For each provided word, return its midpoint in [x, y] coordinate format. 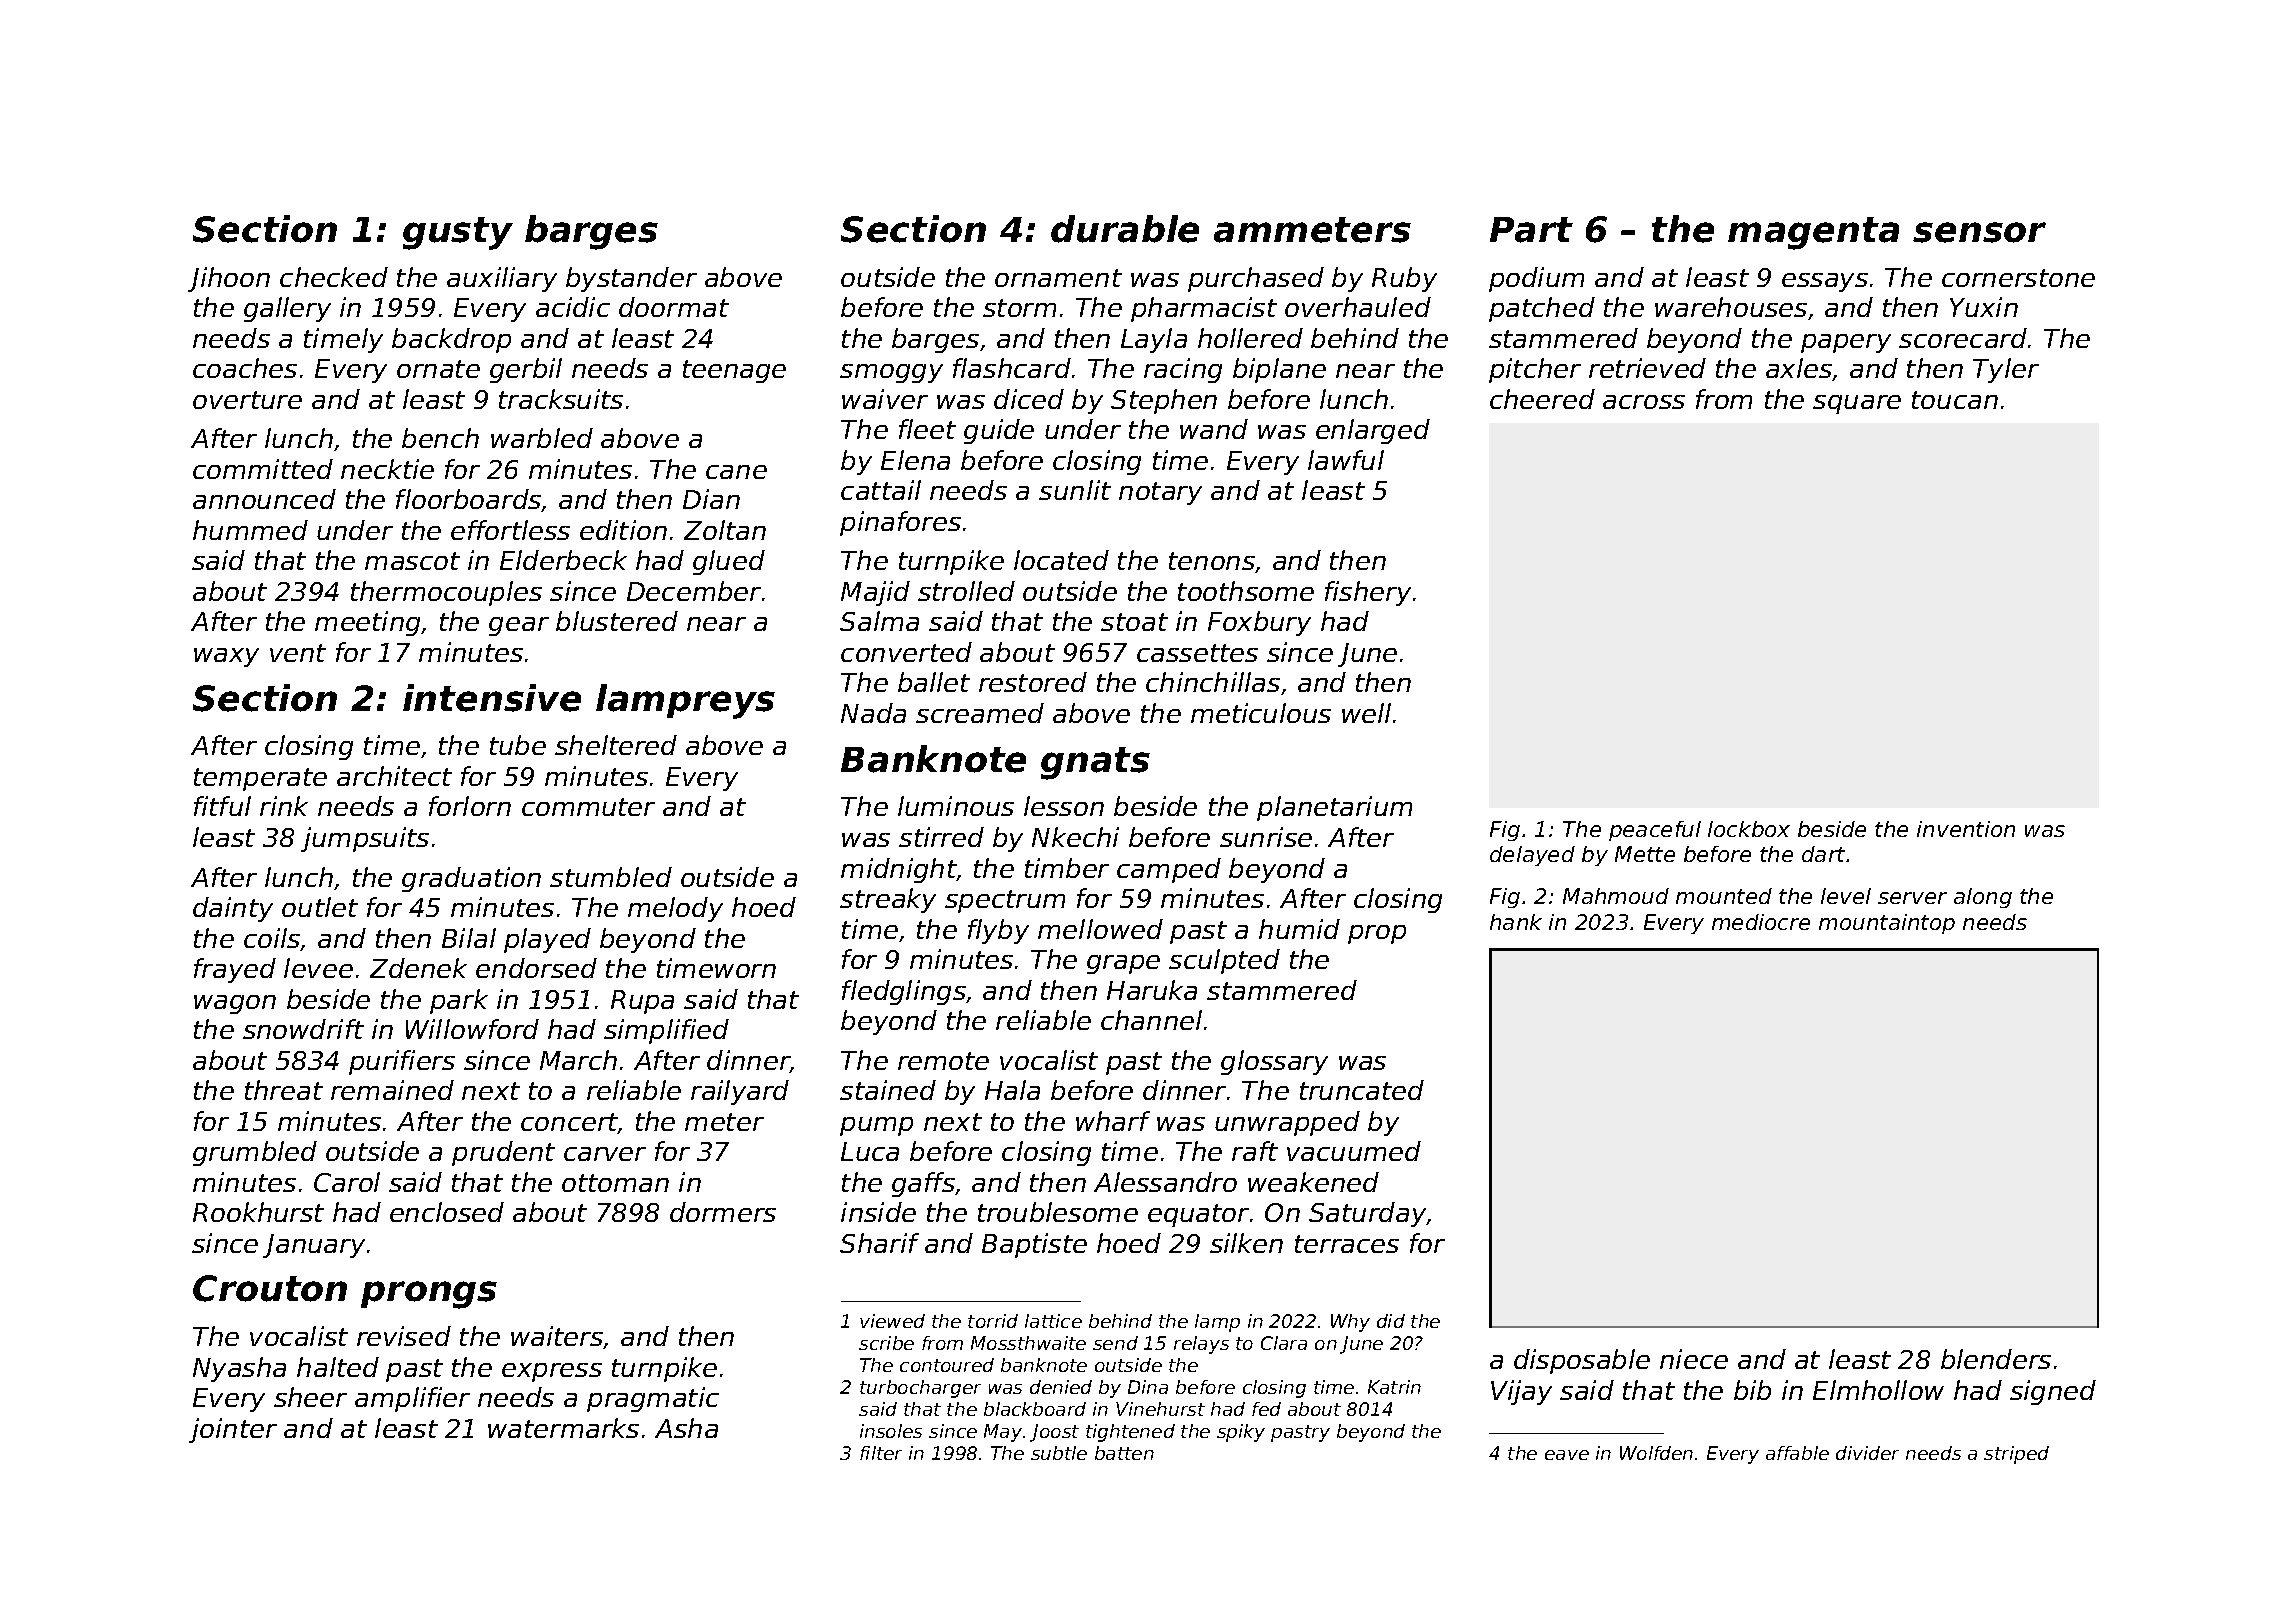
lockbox [1749, 829]
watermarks [563, 1428]
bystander [631, 279]
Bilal [469, 938]
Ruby [1404, 279]
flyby [998, 931]
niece [1694, 1359]
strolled [966, 591]
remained [392, 1090]
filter [881, 1453]
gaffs [923, 1184]
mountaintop [1887, 924]
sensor [1979, 232]
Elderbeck [563, 560]
